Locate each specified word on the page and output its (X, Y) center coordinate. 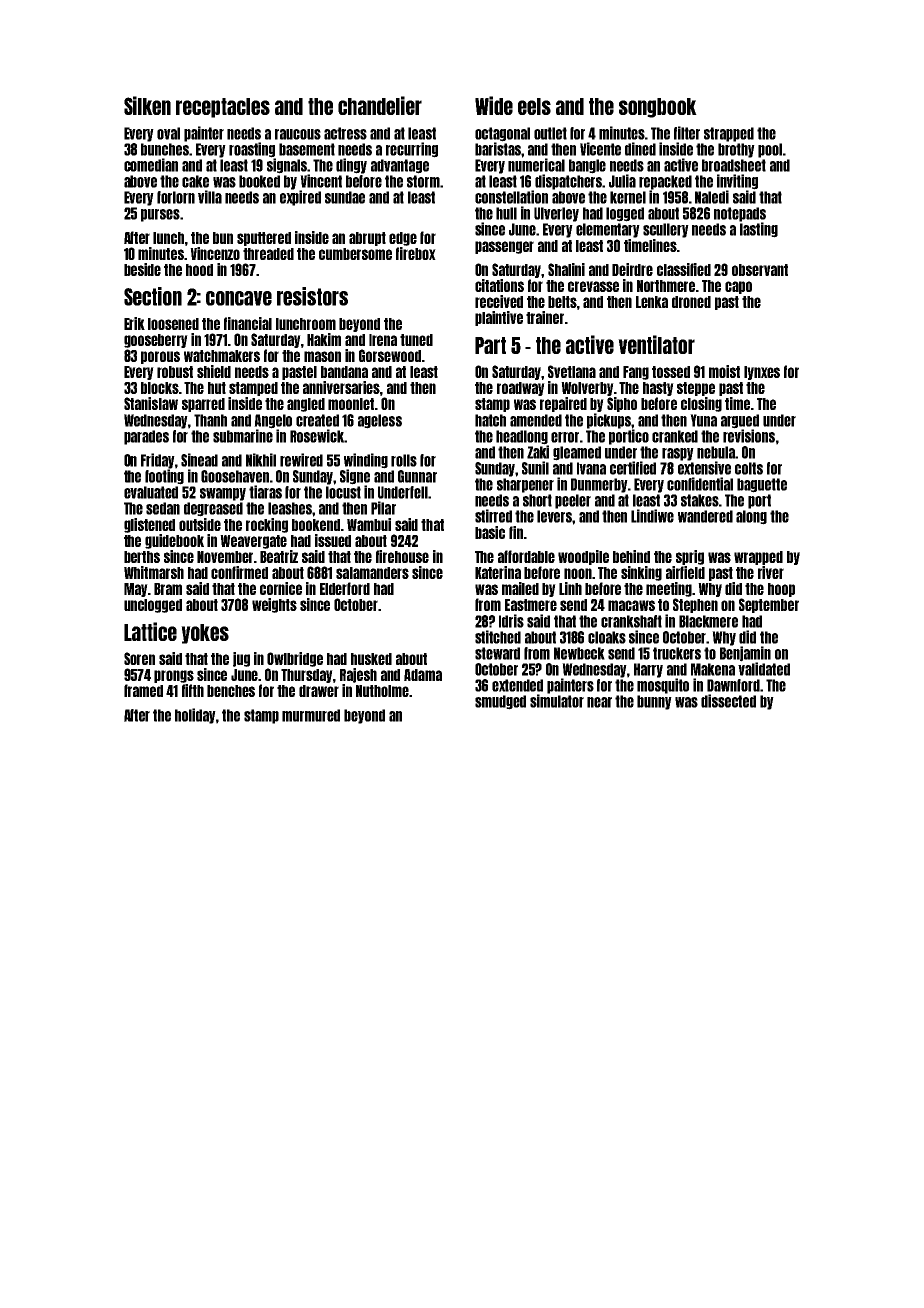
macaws (631, 605)
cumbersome (355, 254)
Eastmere (531, 605)
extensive (704, 468)
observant (760, 270)
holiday (195, 716)
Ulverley (556, 214)
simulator (557, 701)
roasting (252, 150)
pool (770, 150)
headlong (522, 437)
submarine (243, 436)
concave (239, 298)
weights (274, 605)
